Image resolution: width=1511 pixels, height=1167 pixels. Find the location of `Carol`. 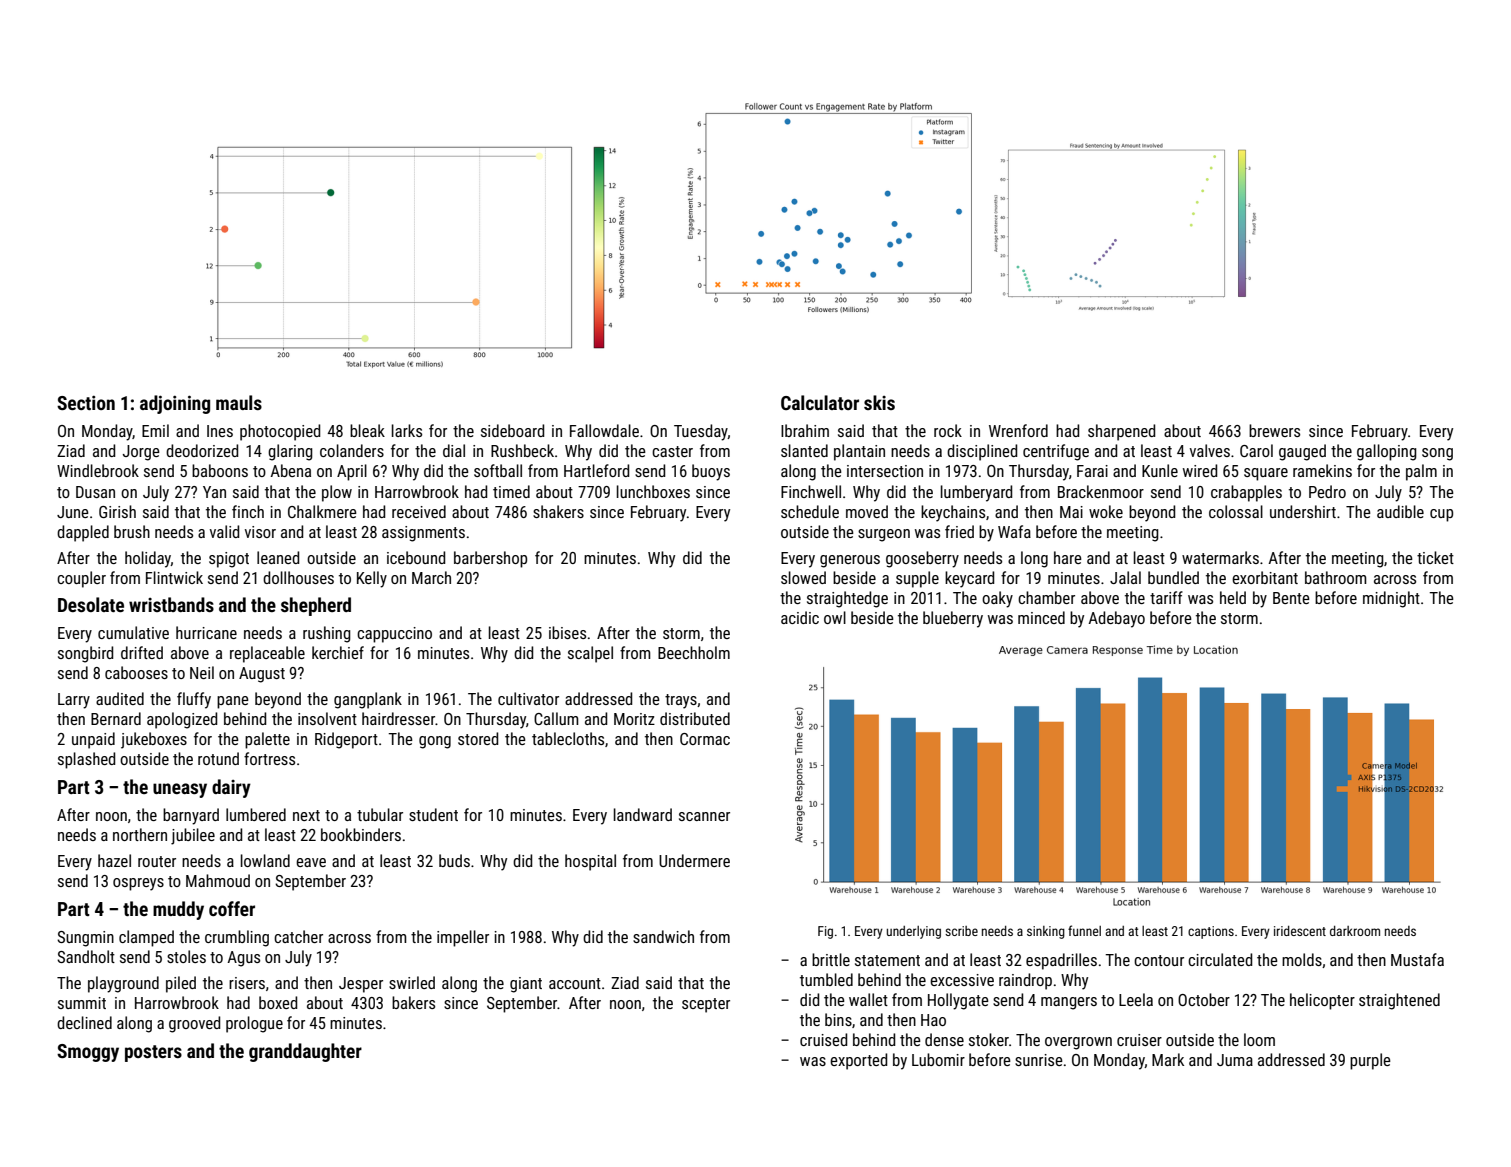

Carol is located at coordinates (1256, 450).
